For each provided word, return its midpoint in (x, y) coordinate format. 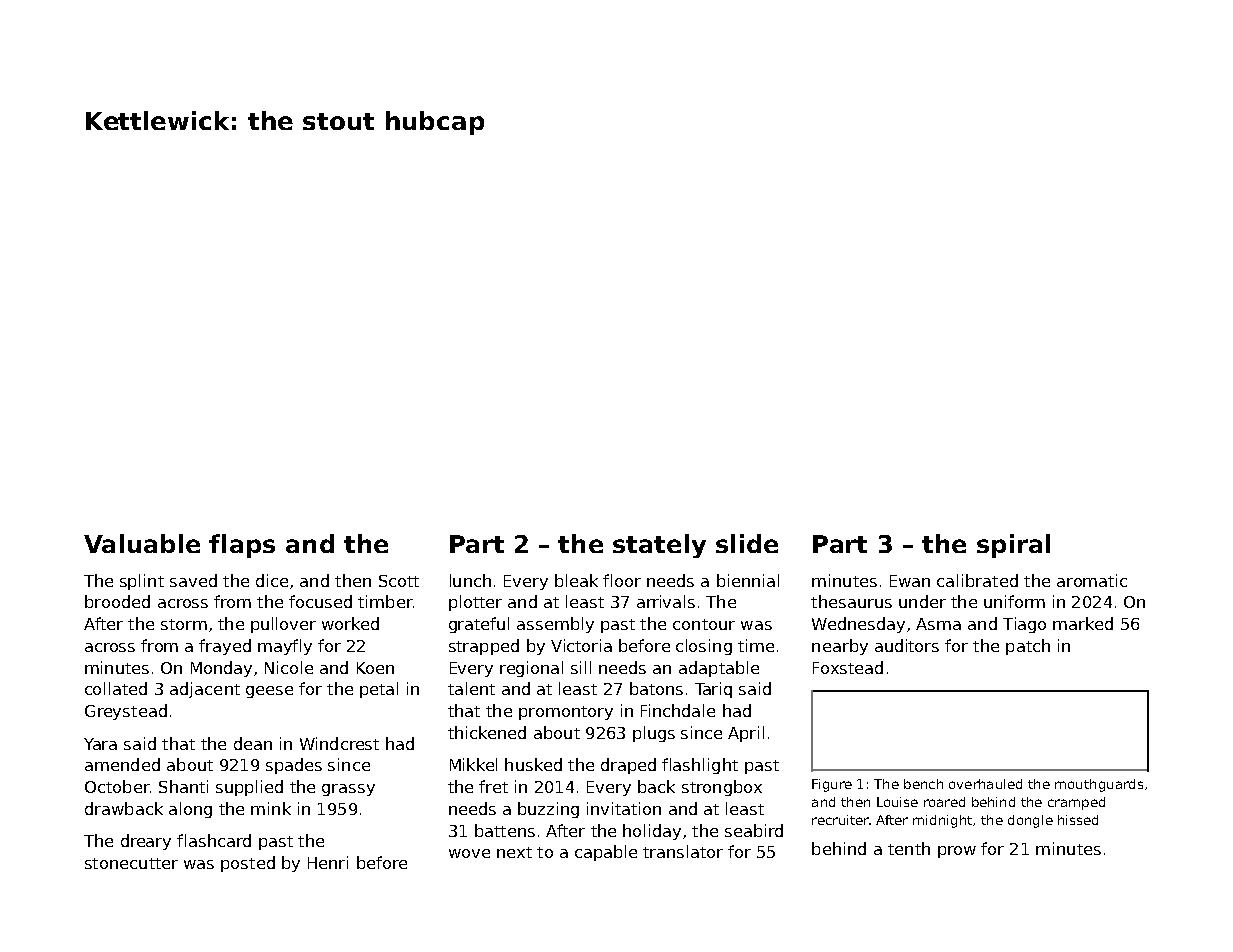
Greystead (126, 712)
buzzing (548, 810)
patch (1028, 647)
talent (471, 688)
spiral (1013, 546)
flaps (242, 546)
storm (184, 624)
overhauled (985, 784)
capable (606, 853)
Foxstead (848, 667)
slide (747, 543)
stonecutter (131, 863)
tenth (909, 848)
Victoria (581, 645)
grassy (348, 790)
